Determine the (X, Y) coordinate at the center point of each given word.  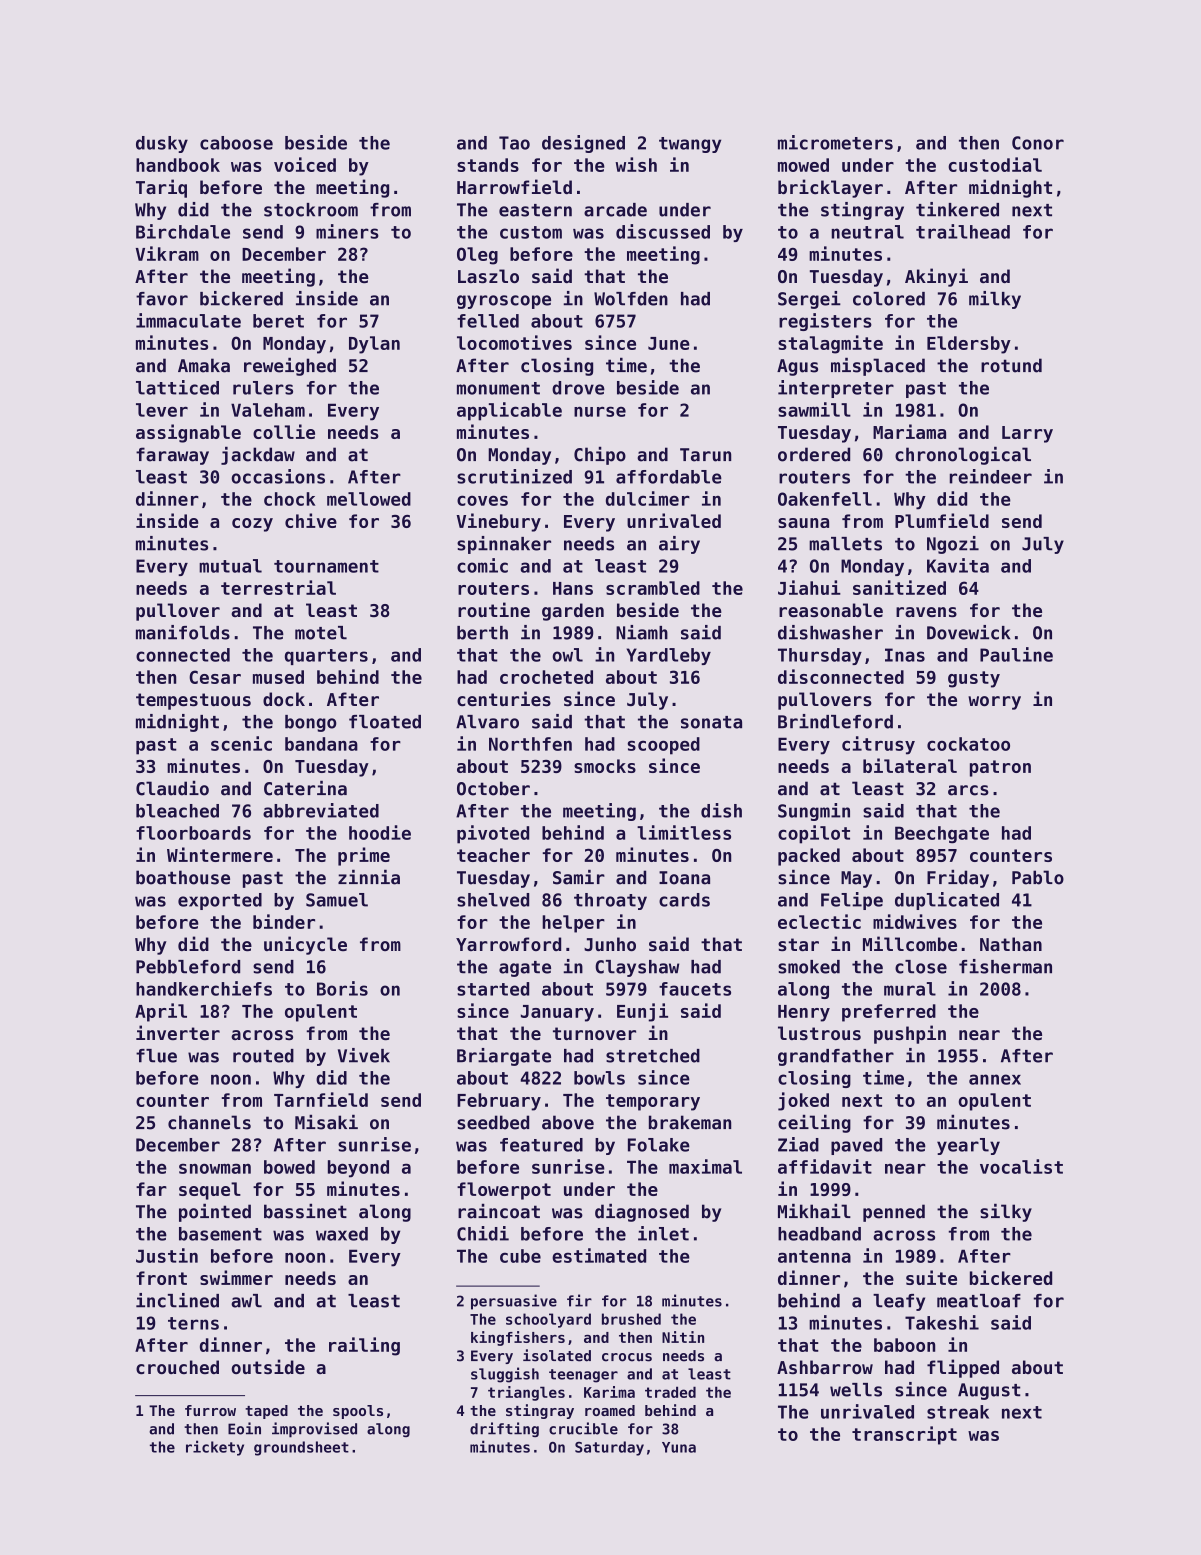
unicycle (305, 945)
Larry (1027, 434)
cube (520, 1256)
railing (364, 1346)
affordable (669, 477)
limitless (684, 832)
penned (894, 1213)
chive (311, 520)
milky (995, 300)
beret (278, 321)
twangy (690, 145)
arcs (968, 790)
